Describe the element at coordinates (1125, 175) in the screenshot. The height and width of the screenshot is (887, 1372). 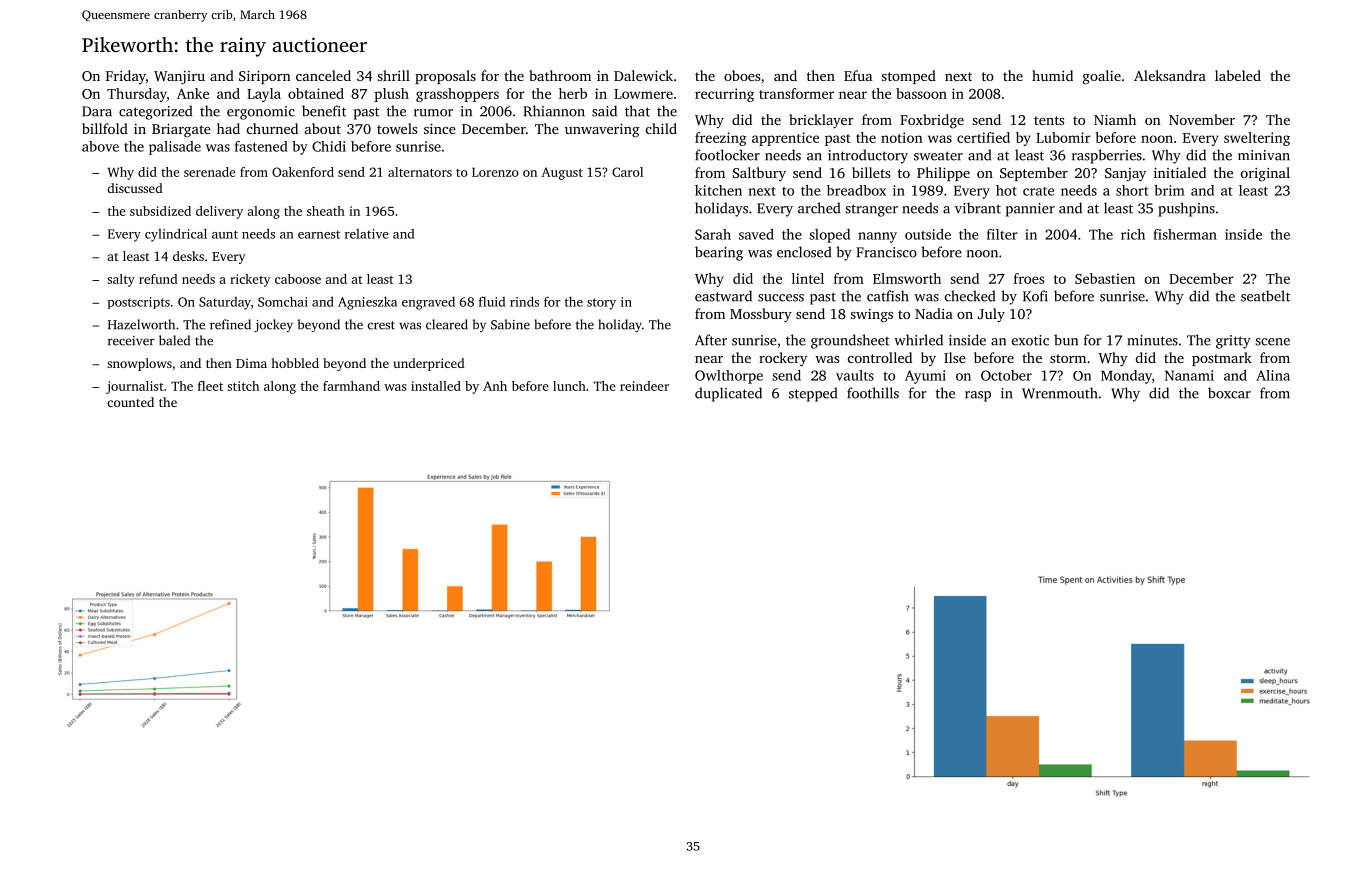
I see `Sanjay` at that location.
